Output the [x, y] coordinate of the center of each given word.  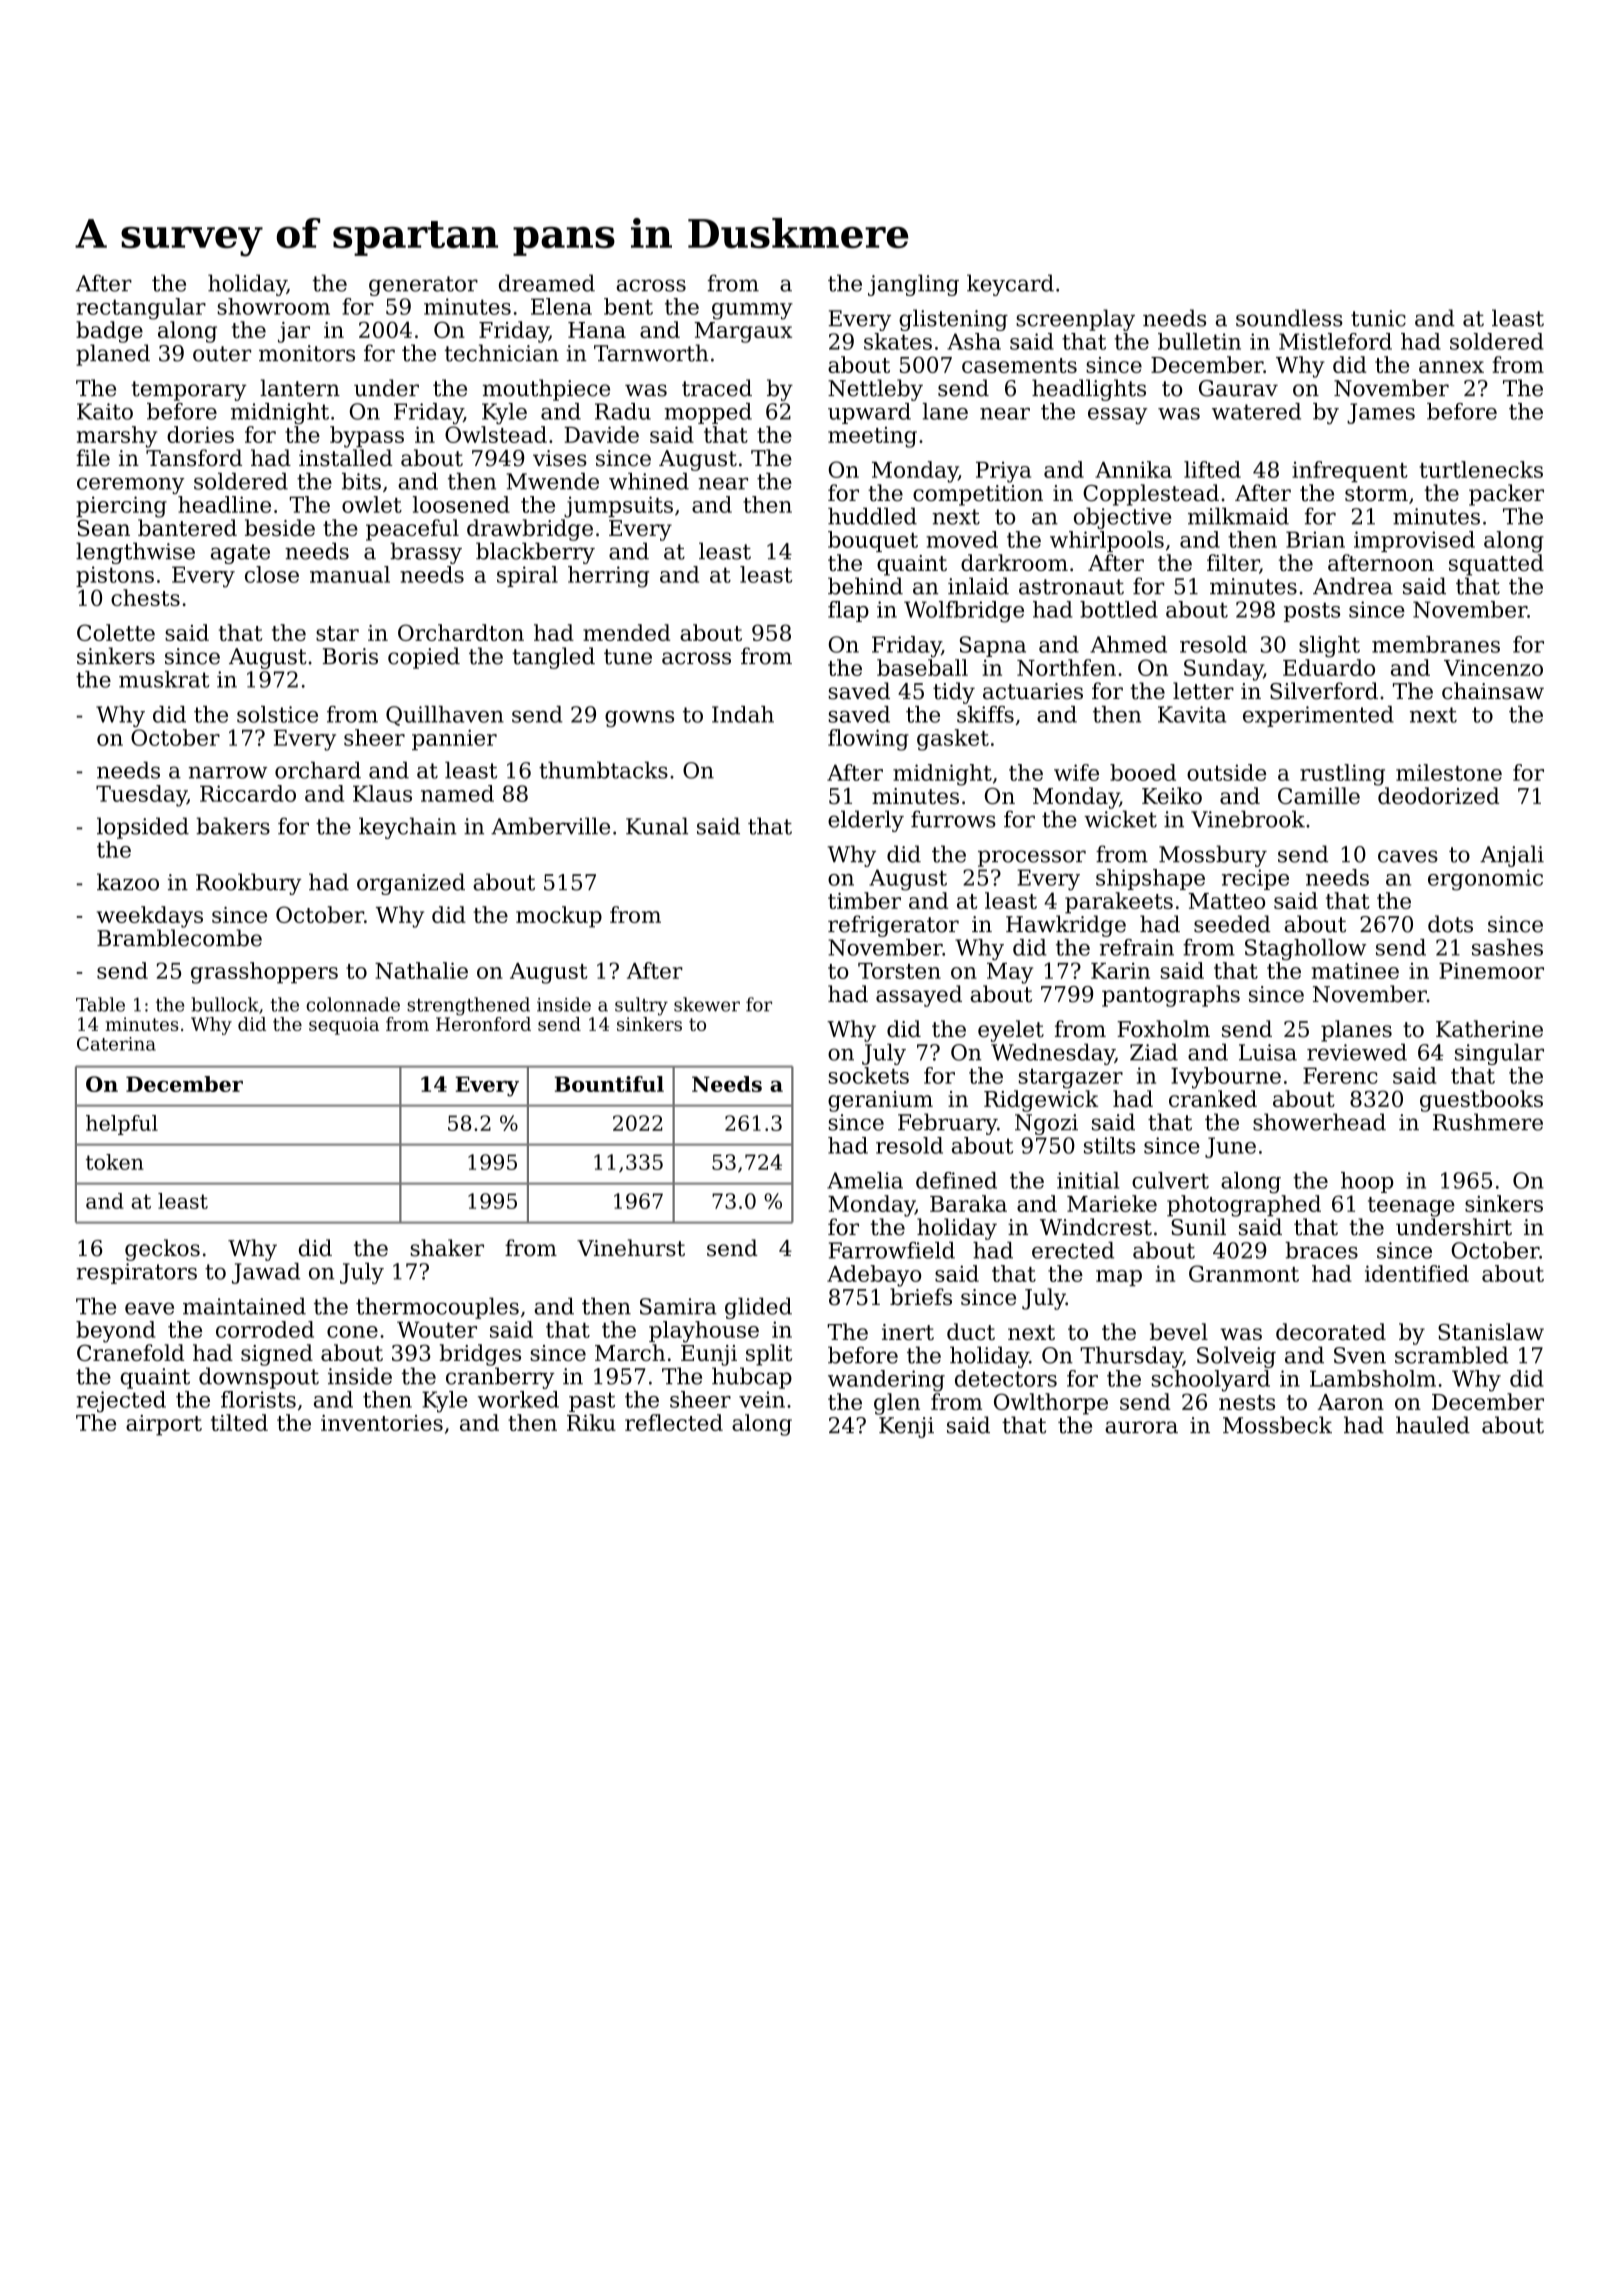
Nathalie [421, 970]
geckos [162, 1250]
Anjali [1512, 856]
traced [717, 388]
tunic [1378, 318]
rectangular [141, 309]
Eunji [709, 1355]
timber [864, 900]
